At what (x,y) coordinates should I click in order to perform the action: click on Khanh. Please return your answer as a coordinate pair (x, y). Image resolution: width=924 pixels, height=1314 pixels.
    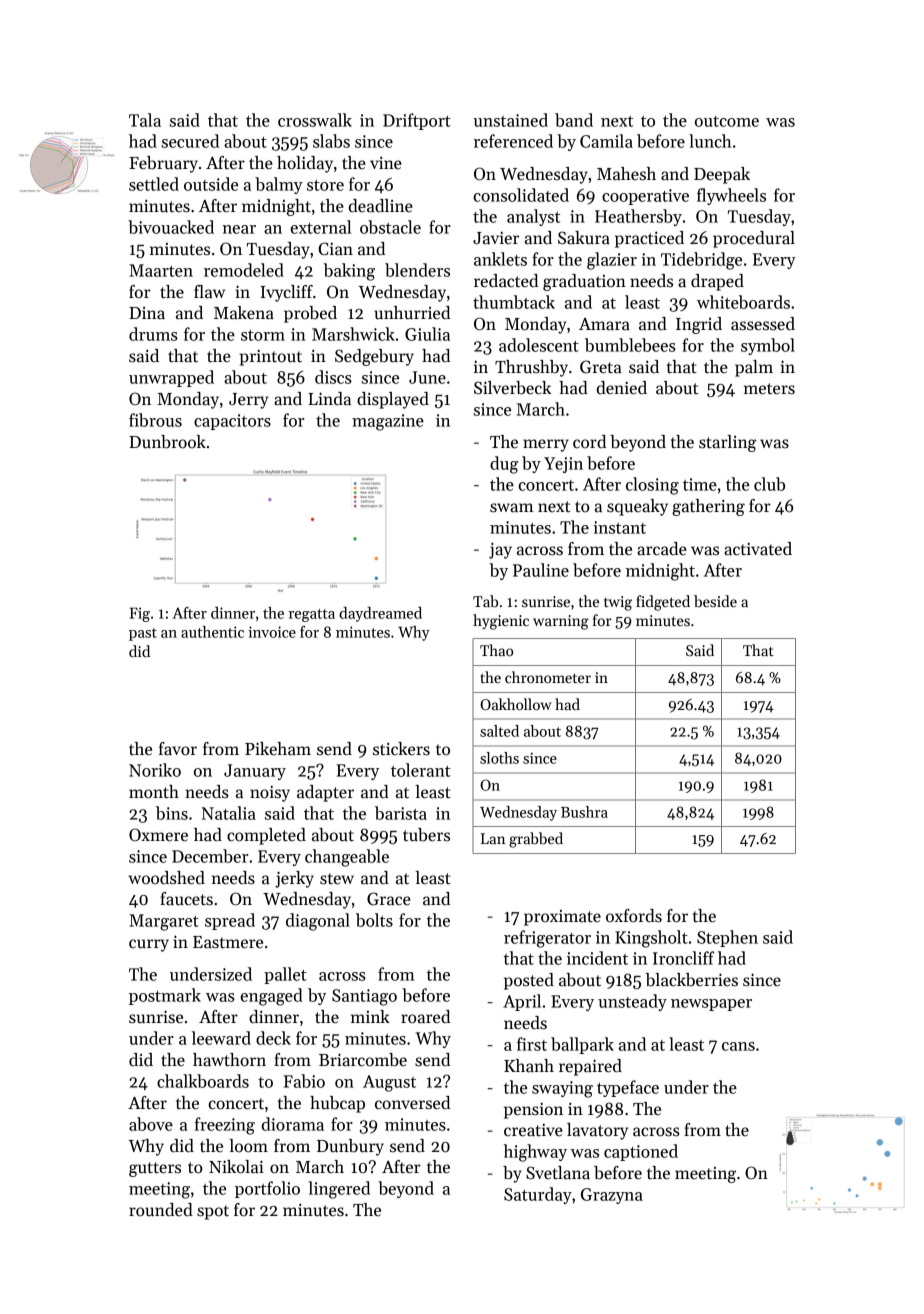
    Looking at the image, I should click on (529, 1066).
